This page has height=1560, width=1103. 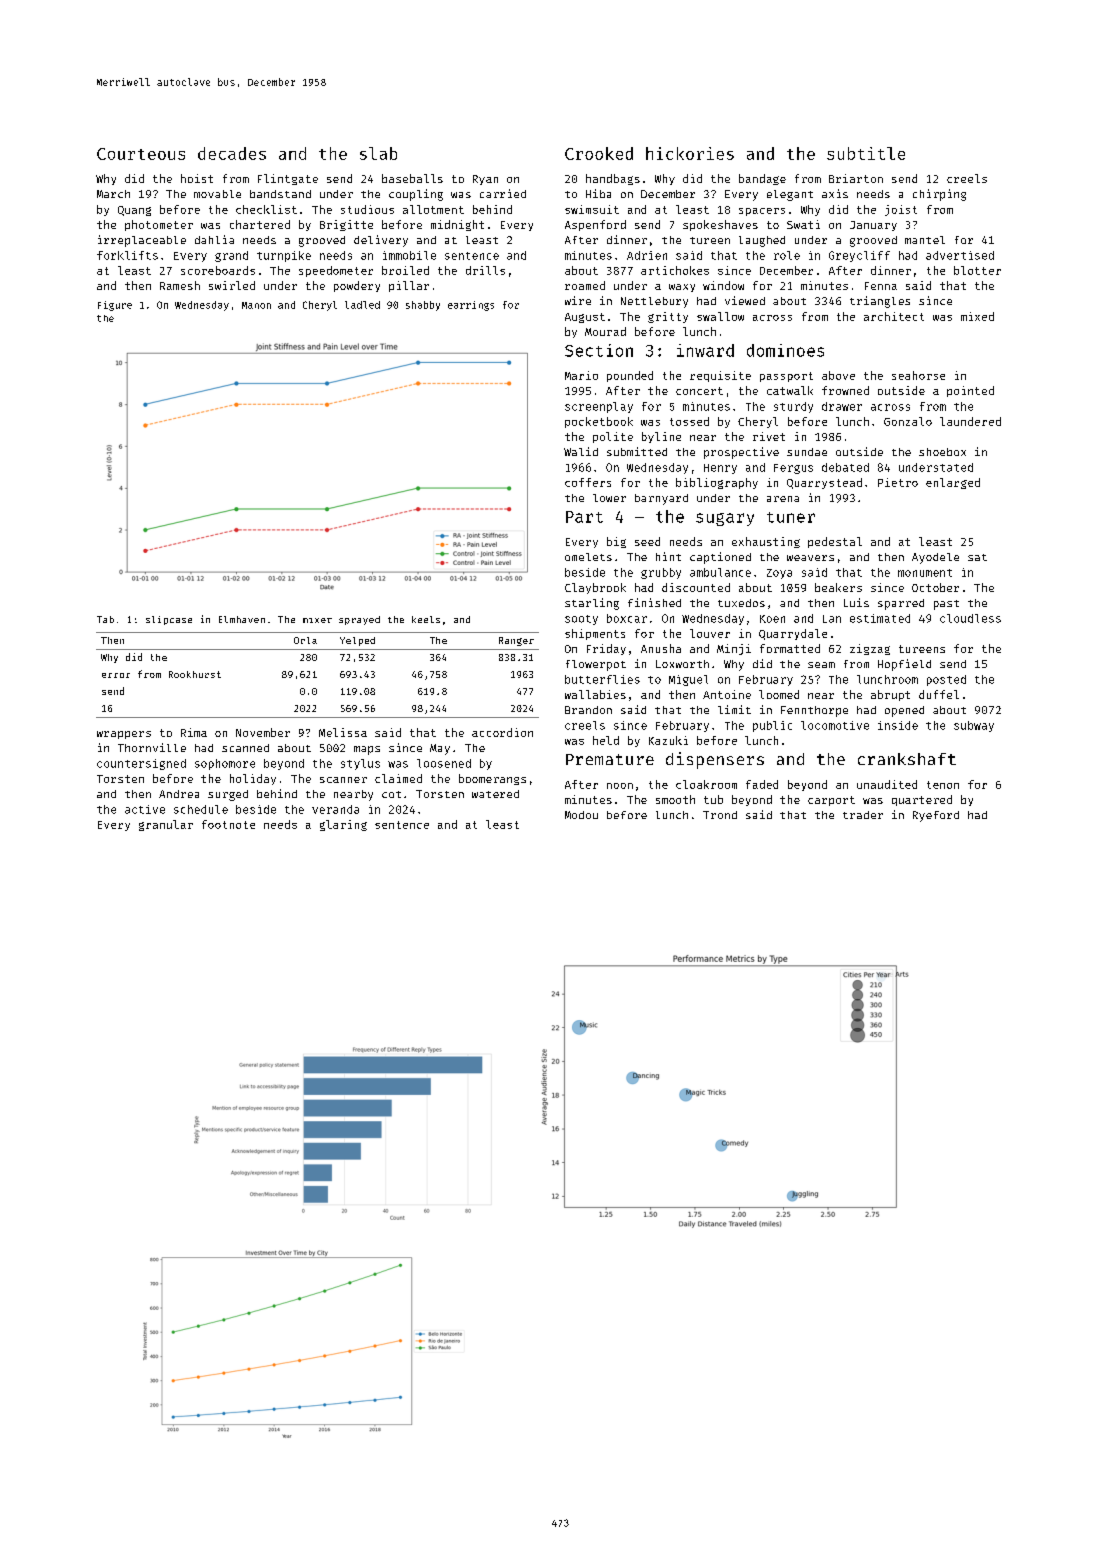 What do you see at coordinates (856, 178) in the page?
I see `Briarton` at bounding box center [856, 178].
